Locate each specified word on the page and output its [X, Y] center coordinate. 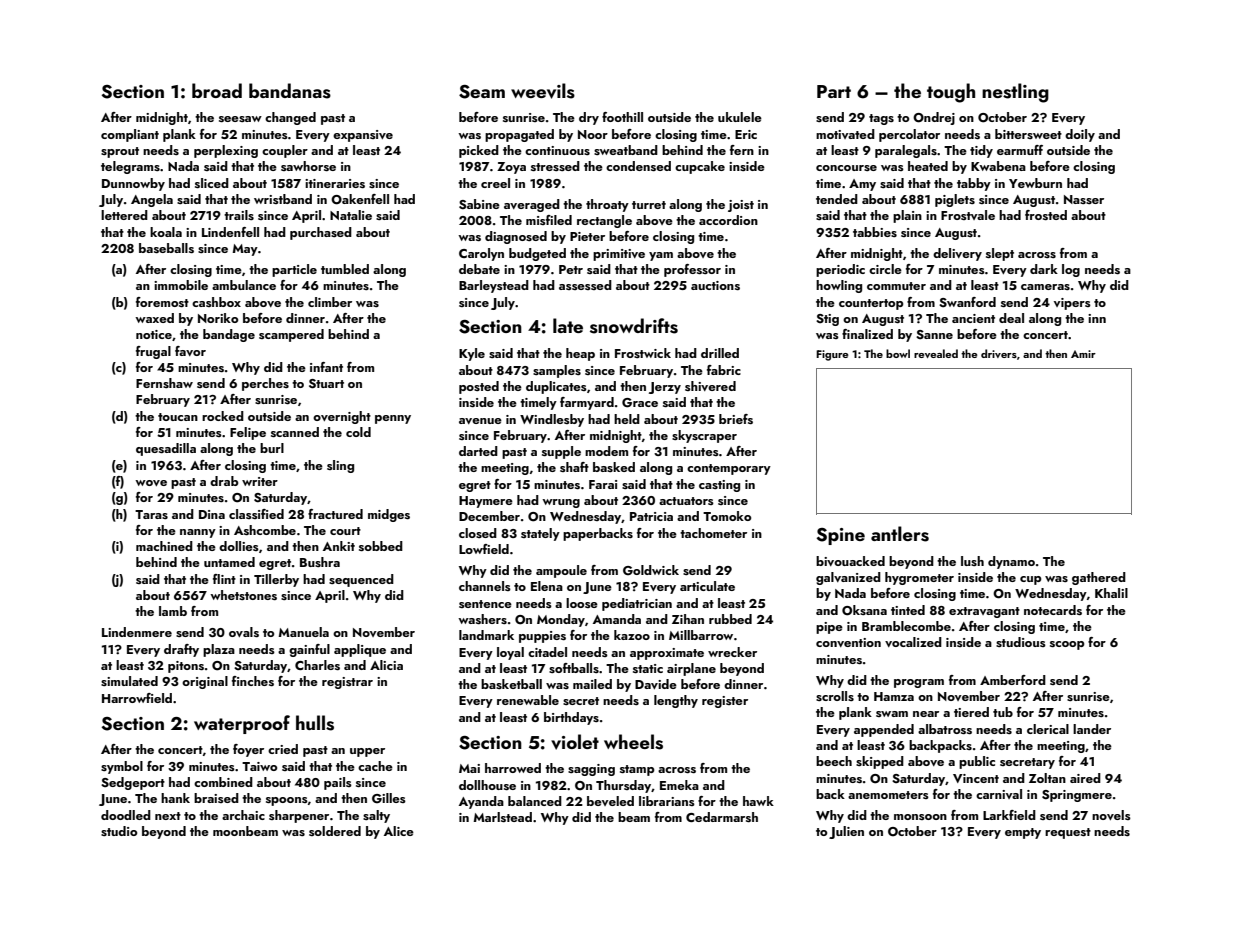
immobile [181, 285]
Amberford [1013, 680]
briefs [736, 419]
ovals [244, 632]
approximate [667, 654]
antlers [900, 534]
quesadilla [166, 449]
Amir [1083, 354]
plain [907, 216]
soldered [335, 831]
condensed [638, 166]
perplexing [226, 151]
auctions [715, 285]
